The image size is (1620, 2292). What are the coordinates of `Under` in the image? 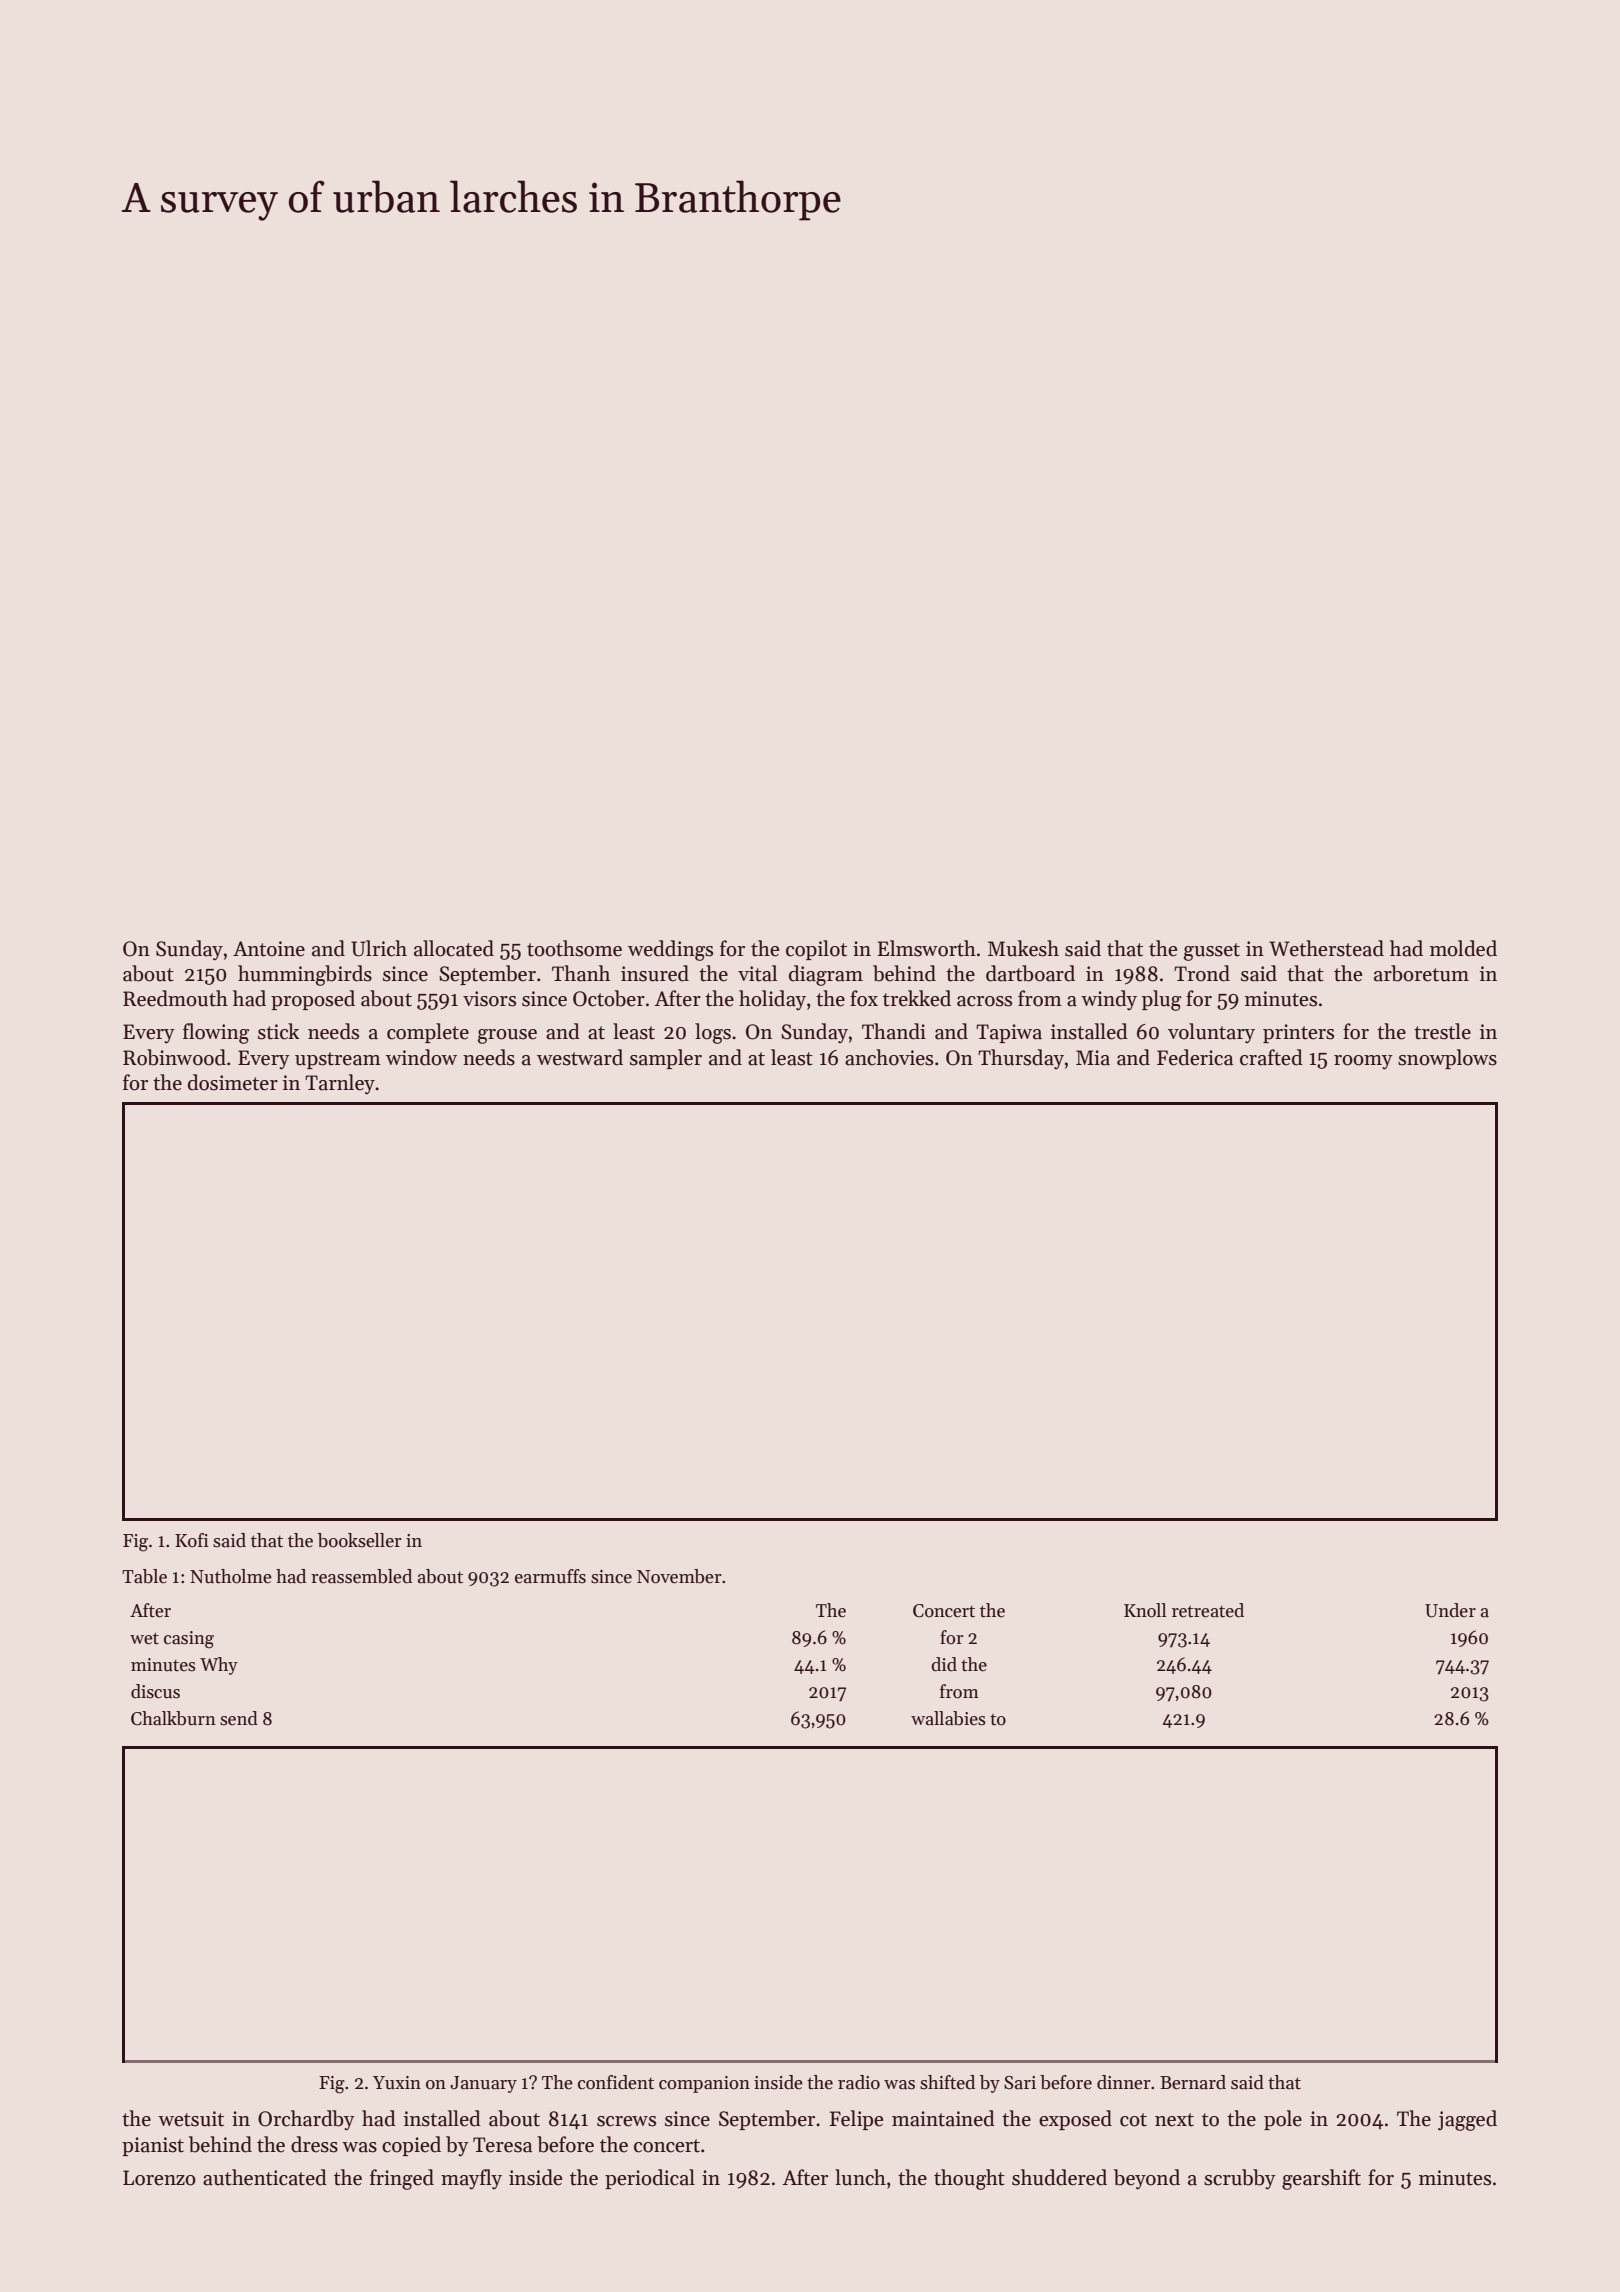 It's located at (1450, 1610).
